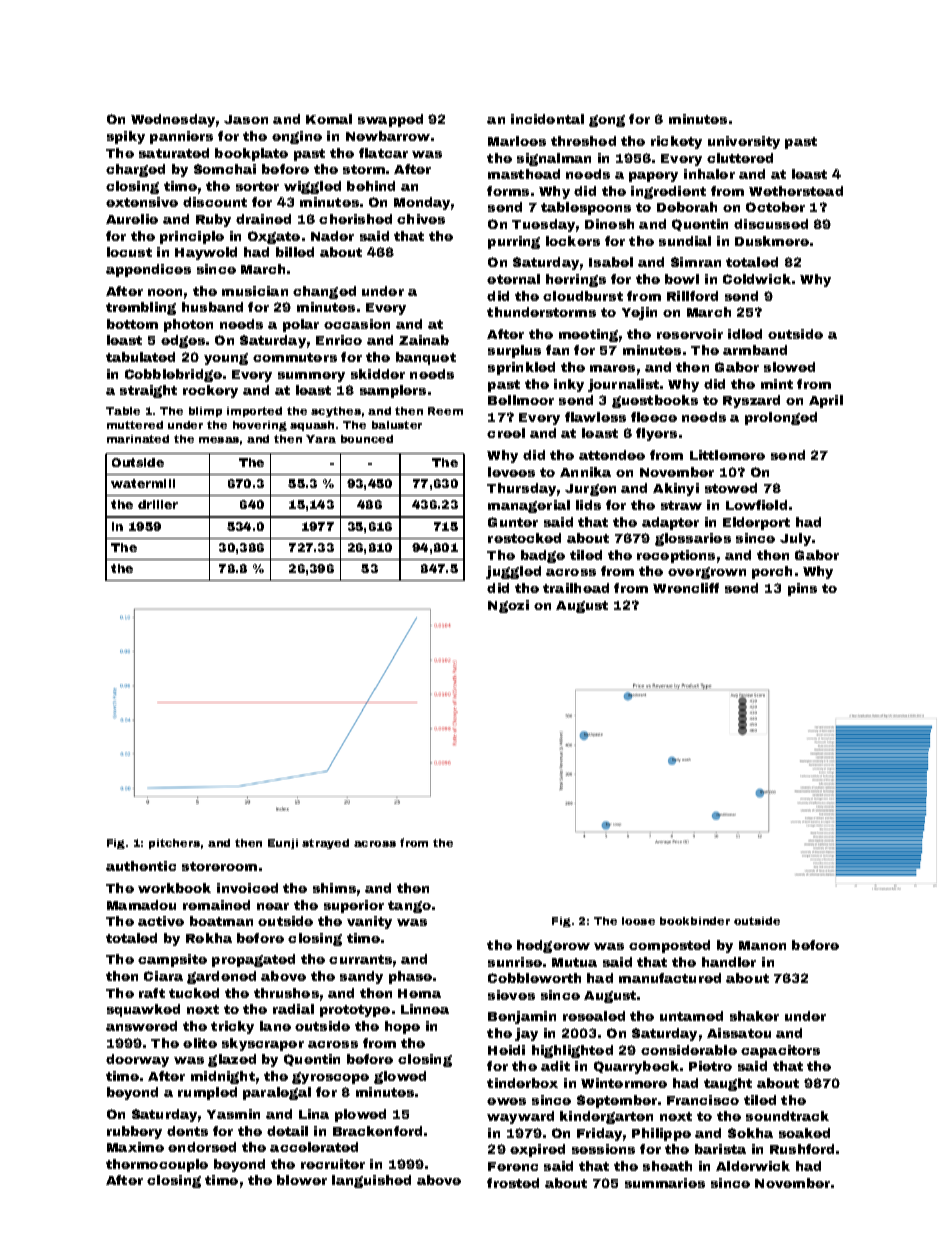 Image resolution: width=952 pixels, height=1233 pixels. I want to click on cluttered, so click(740, 158).
